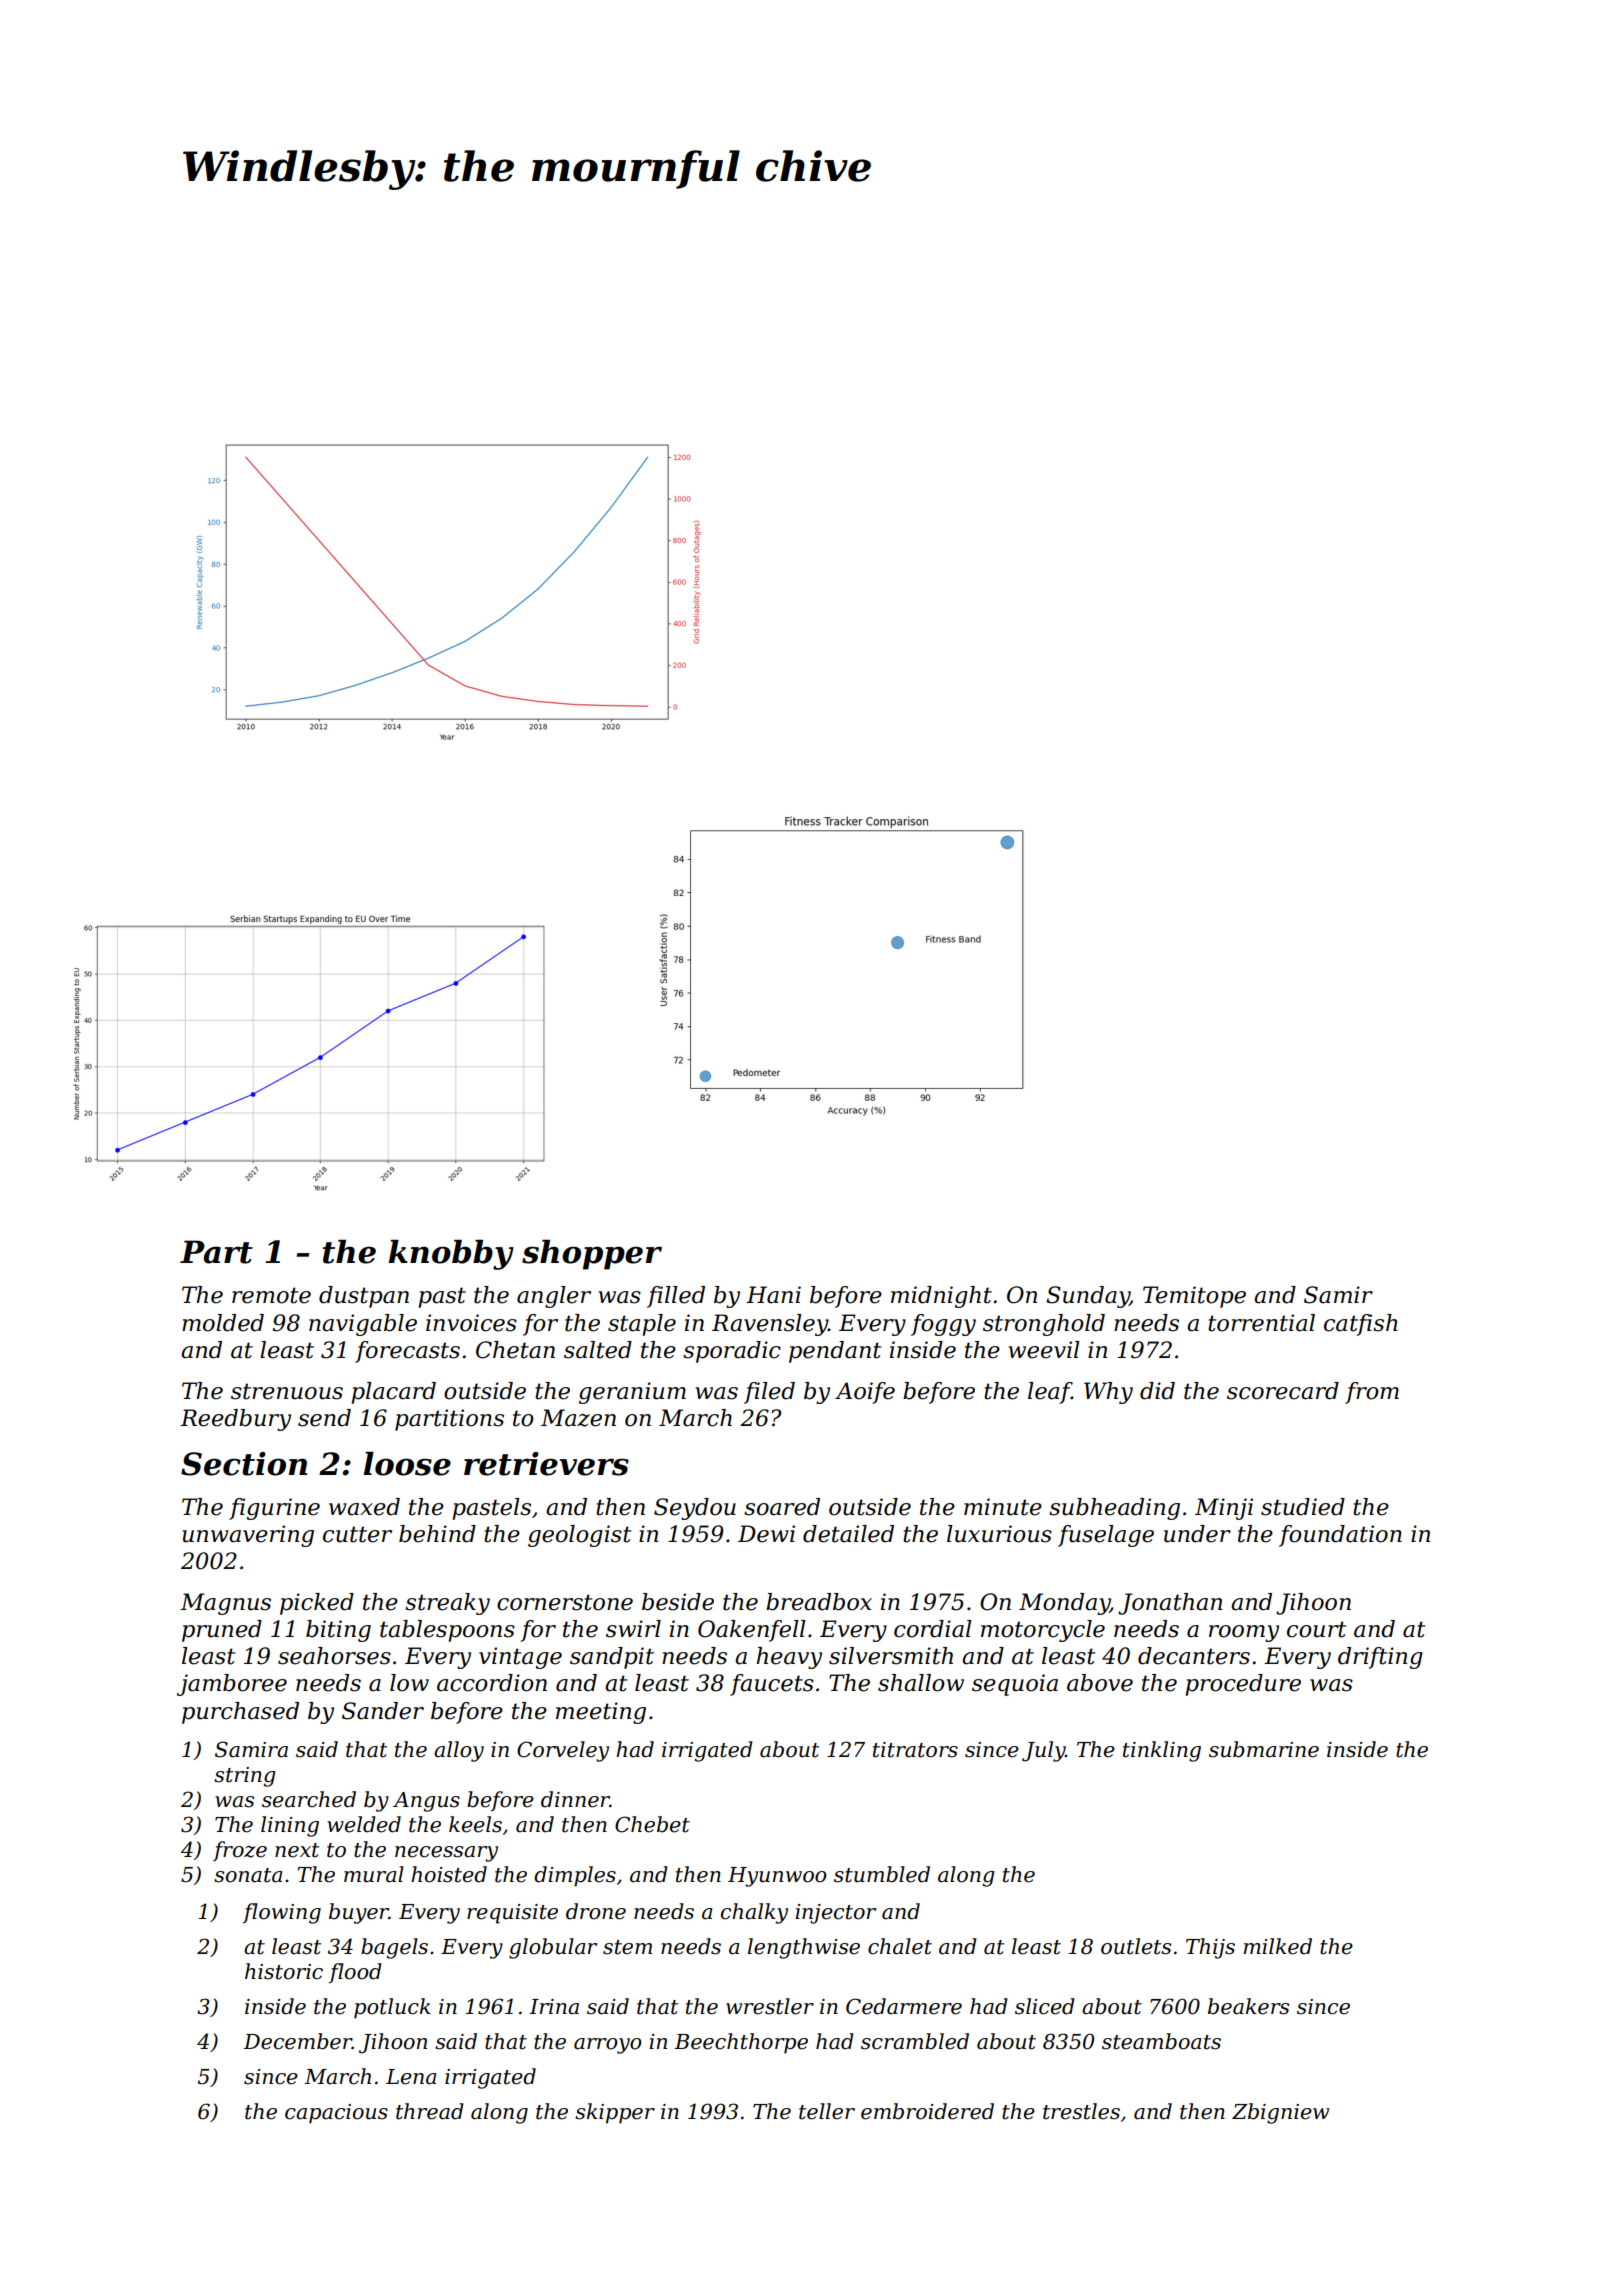  What do you see at coordinates (1340, 1536) in the page?
I see `foundation` at bounding box center [1340, 1536].
